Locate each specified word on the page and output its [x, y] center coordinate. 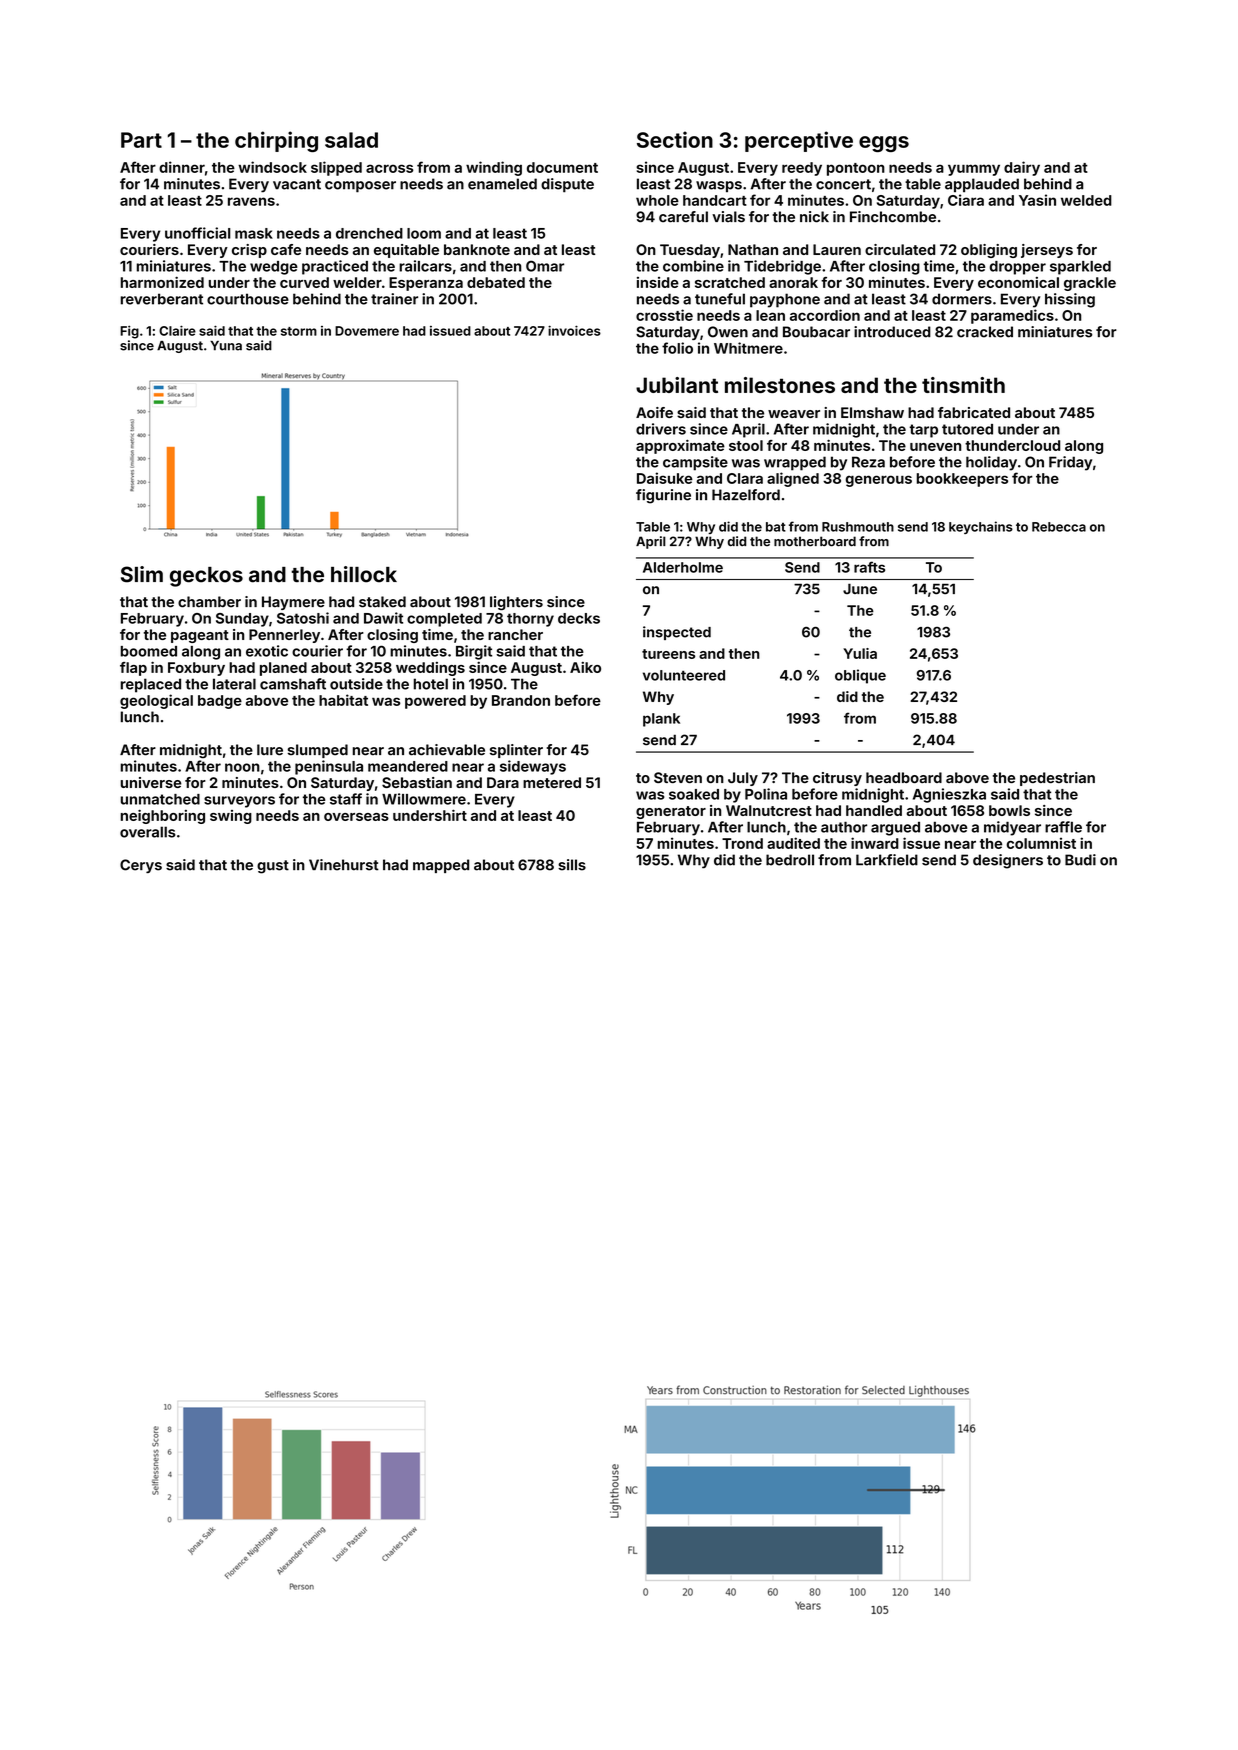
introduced [892, 332]
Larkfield [887, 860]
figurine [663, 496]
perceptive [799, 141]
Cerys [141, 866]
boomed [149, 651]
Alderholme [683, 567]
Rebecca [1059, 527]
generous [879, 481]
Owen [728, 332]
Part [141, 140]
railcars [425, 266]
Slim [142, 574]
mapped [441, 866]
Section [675, 139]
